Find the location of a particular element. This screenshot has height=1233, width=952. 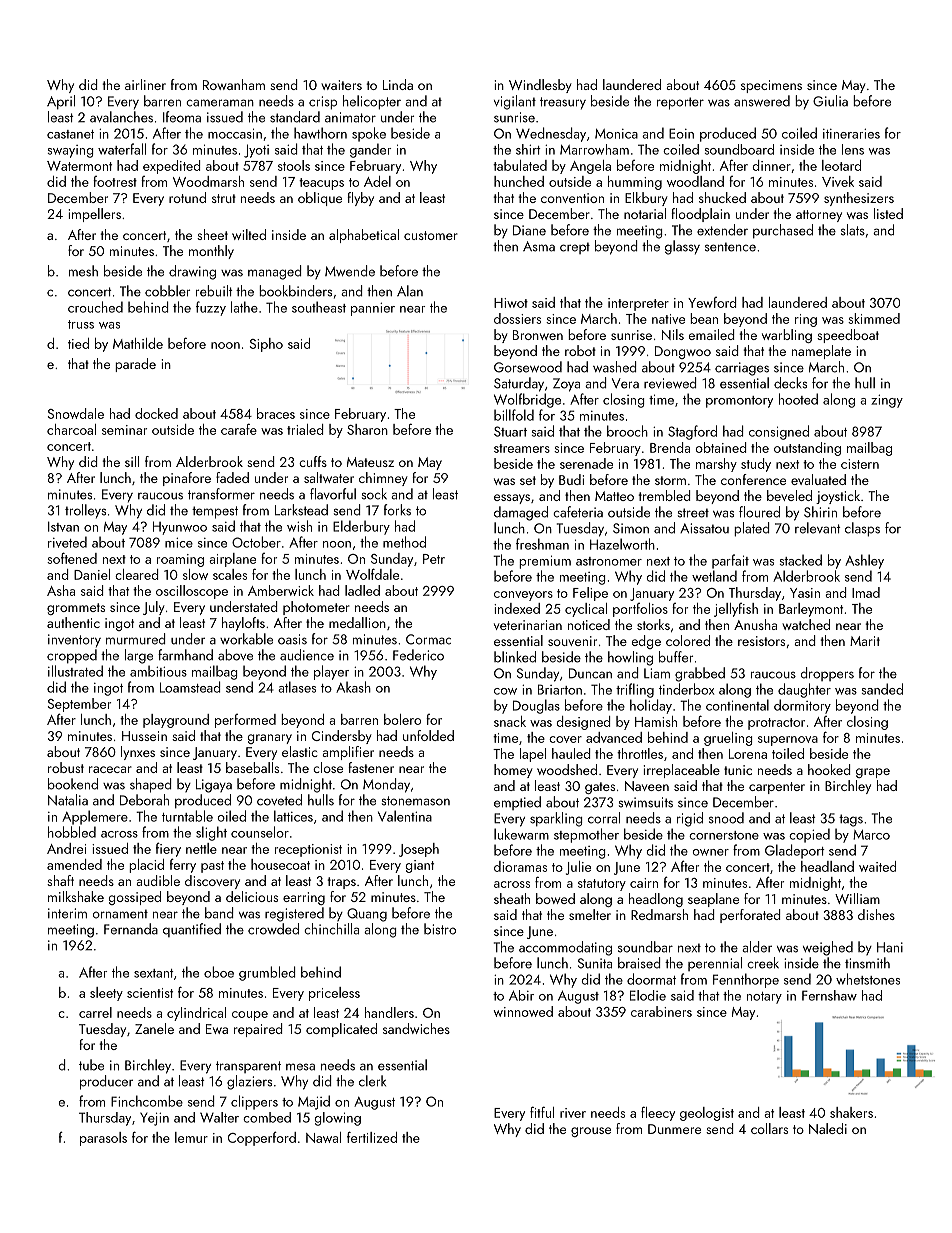

specimens is located at coordinates (771, 86).
